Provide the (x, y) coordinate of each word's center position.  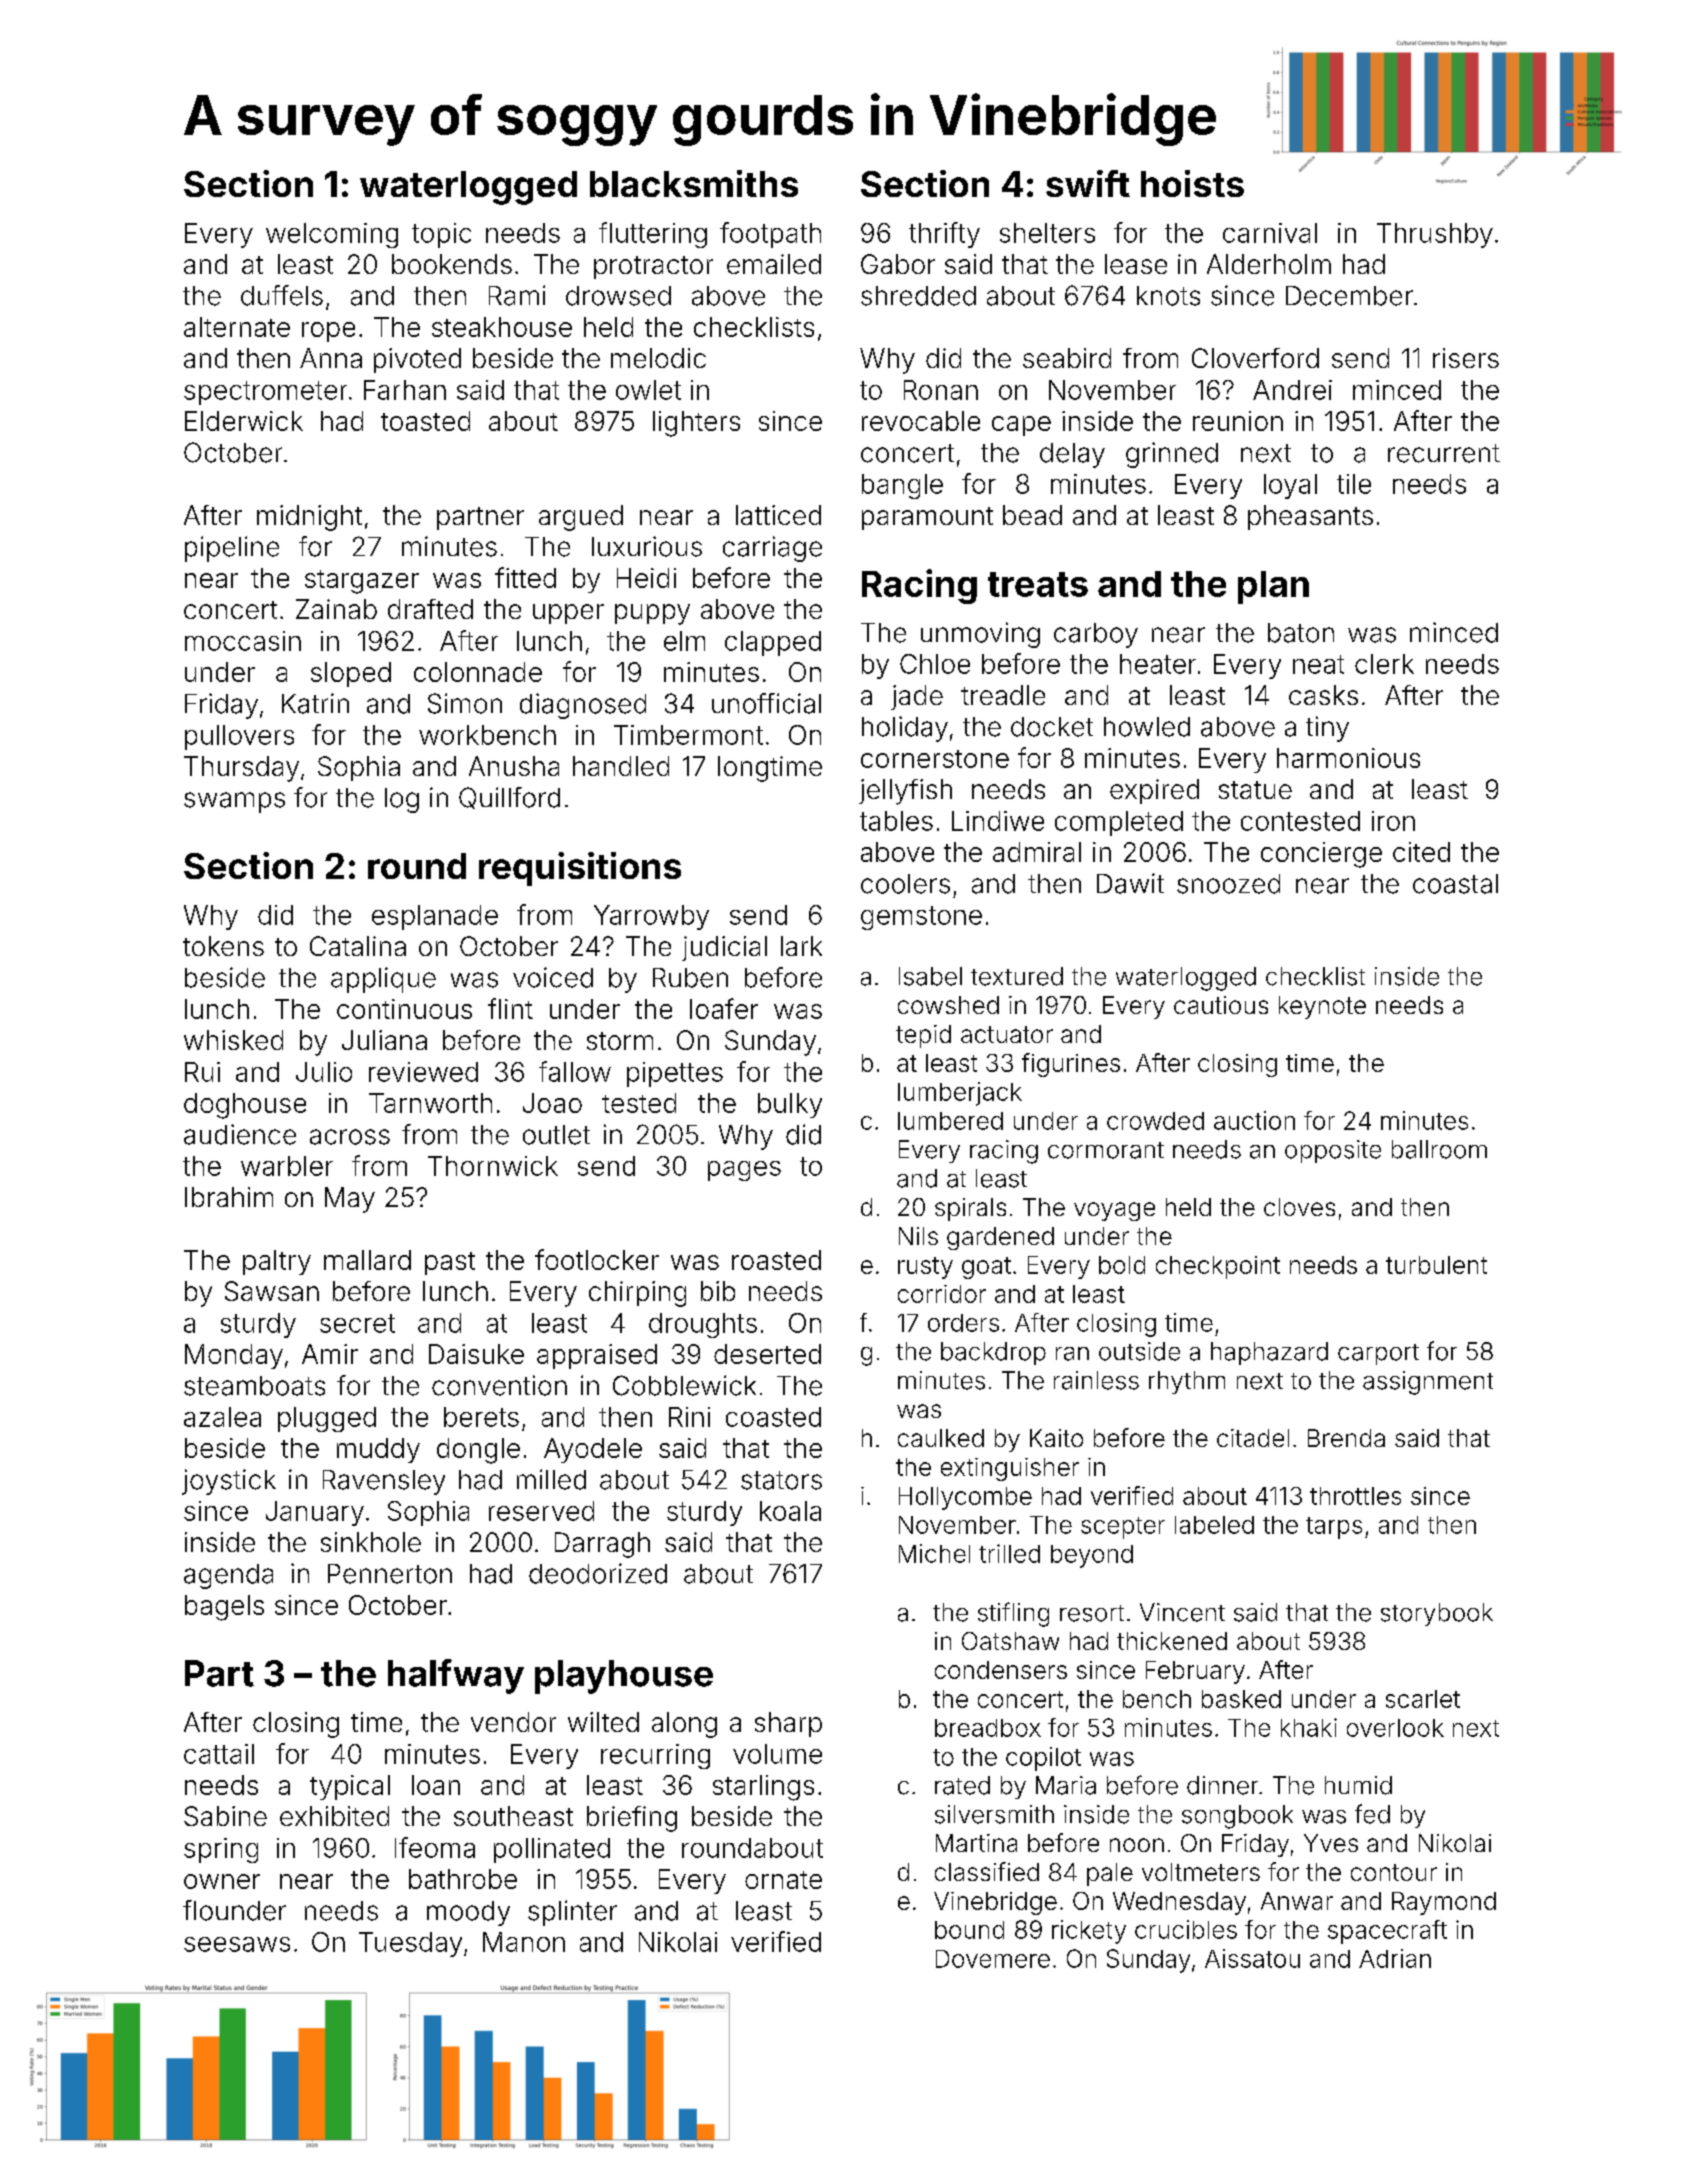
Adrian (1395, 1958)
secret (357, 1323)
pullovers (239, 737)
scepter (1123, 1528)
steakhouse (502, 327)
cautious (1221, 1005)
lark (801, 946)
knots (1168, 296)
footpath (770, 235)
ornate (783, 1880)
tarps (1334, 1528)
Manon (524, 1942)
